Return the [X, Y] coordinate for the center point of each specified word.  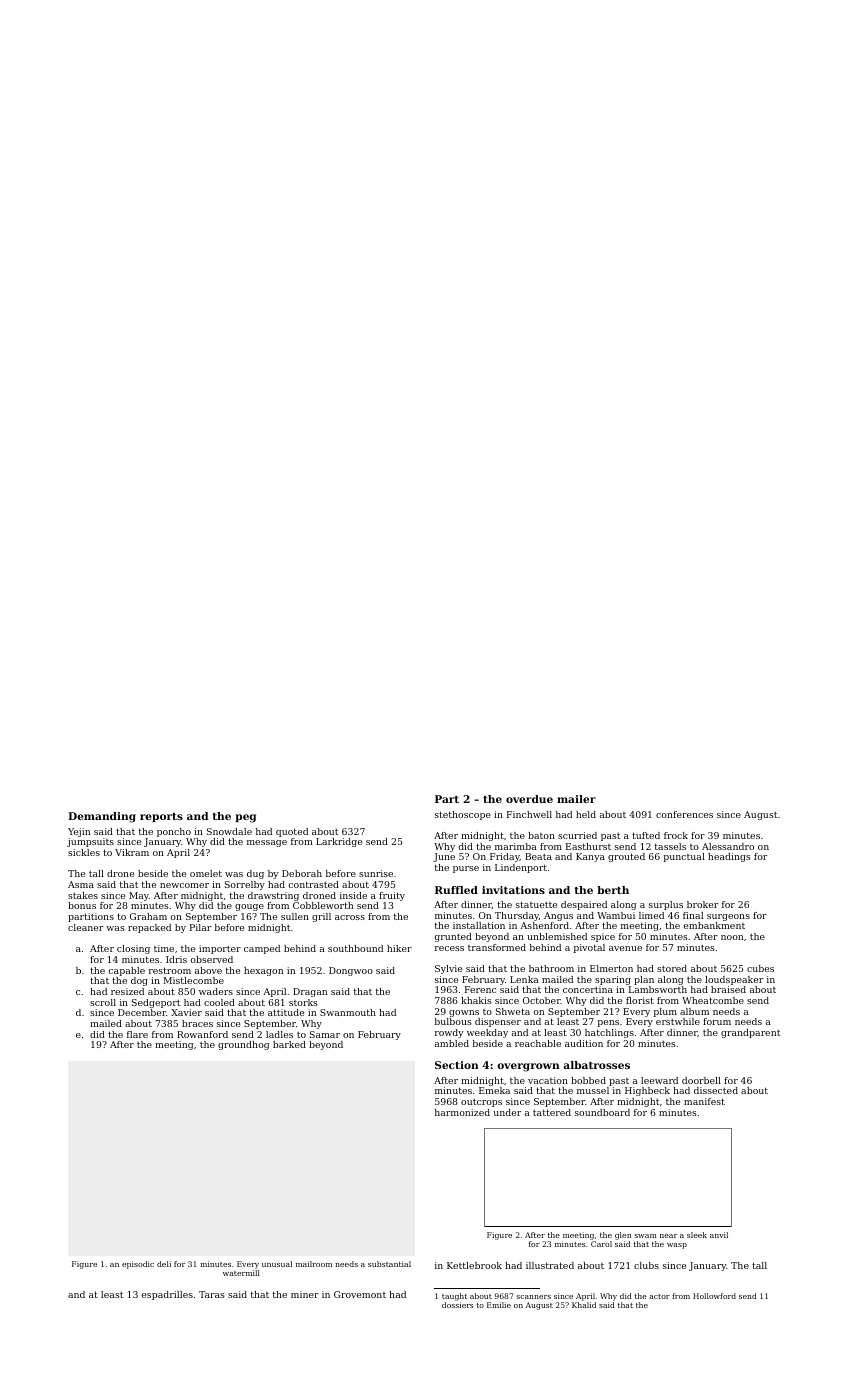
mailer [576, 799]
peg [245, 818]
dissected [716, 1090]
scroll [103, 1002]
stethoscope [463, 815]
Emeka [494, 1090]
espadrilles [167, 1295]
